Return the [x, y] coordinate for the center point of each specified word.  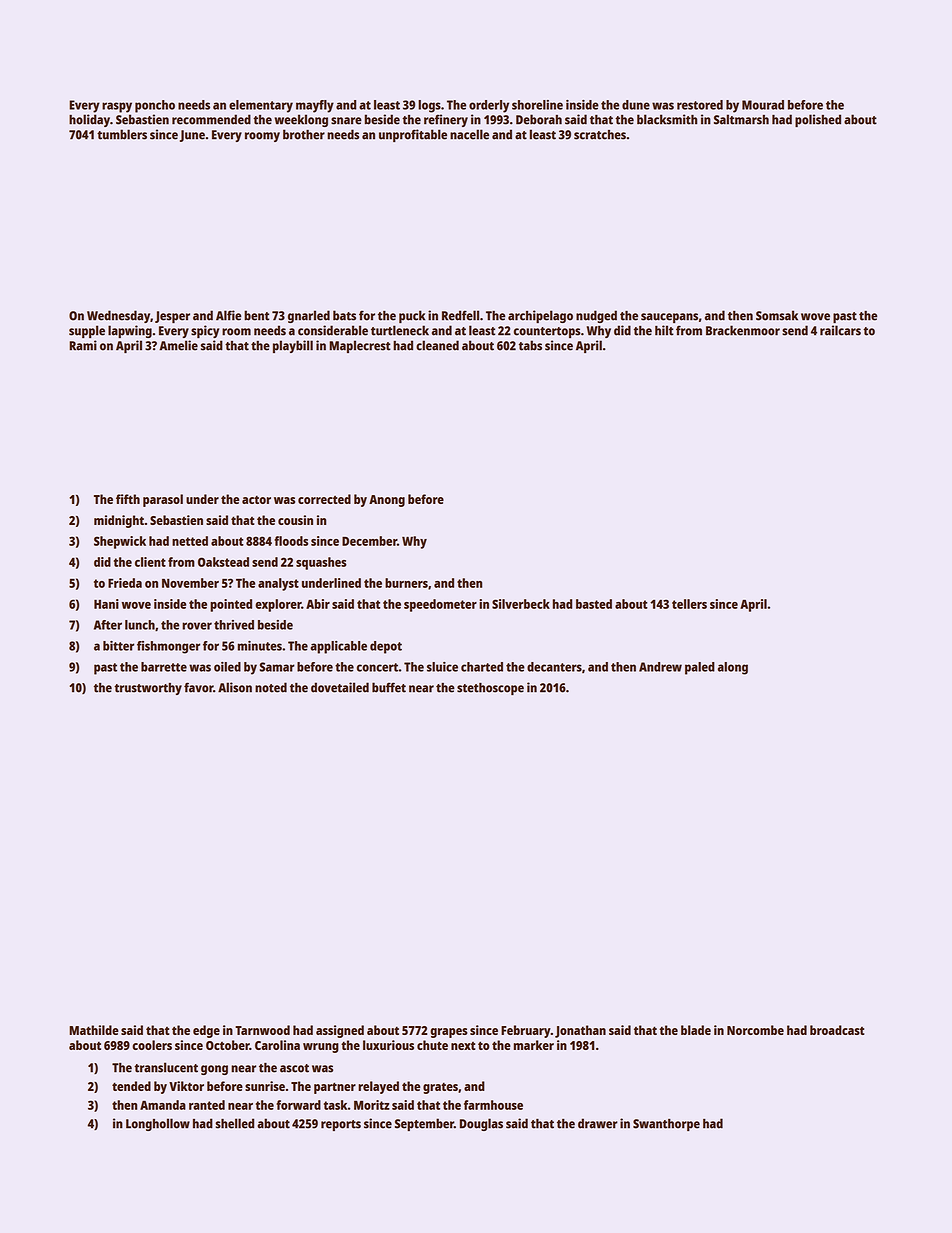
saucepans [669, 318]
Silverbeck [521, 604]
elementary [261, 106]
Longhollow [158, 1124]
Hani [106, 604]
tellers [689, 604]
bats [344, 315]
